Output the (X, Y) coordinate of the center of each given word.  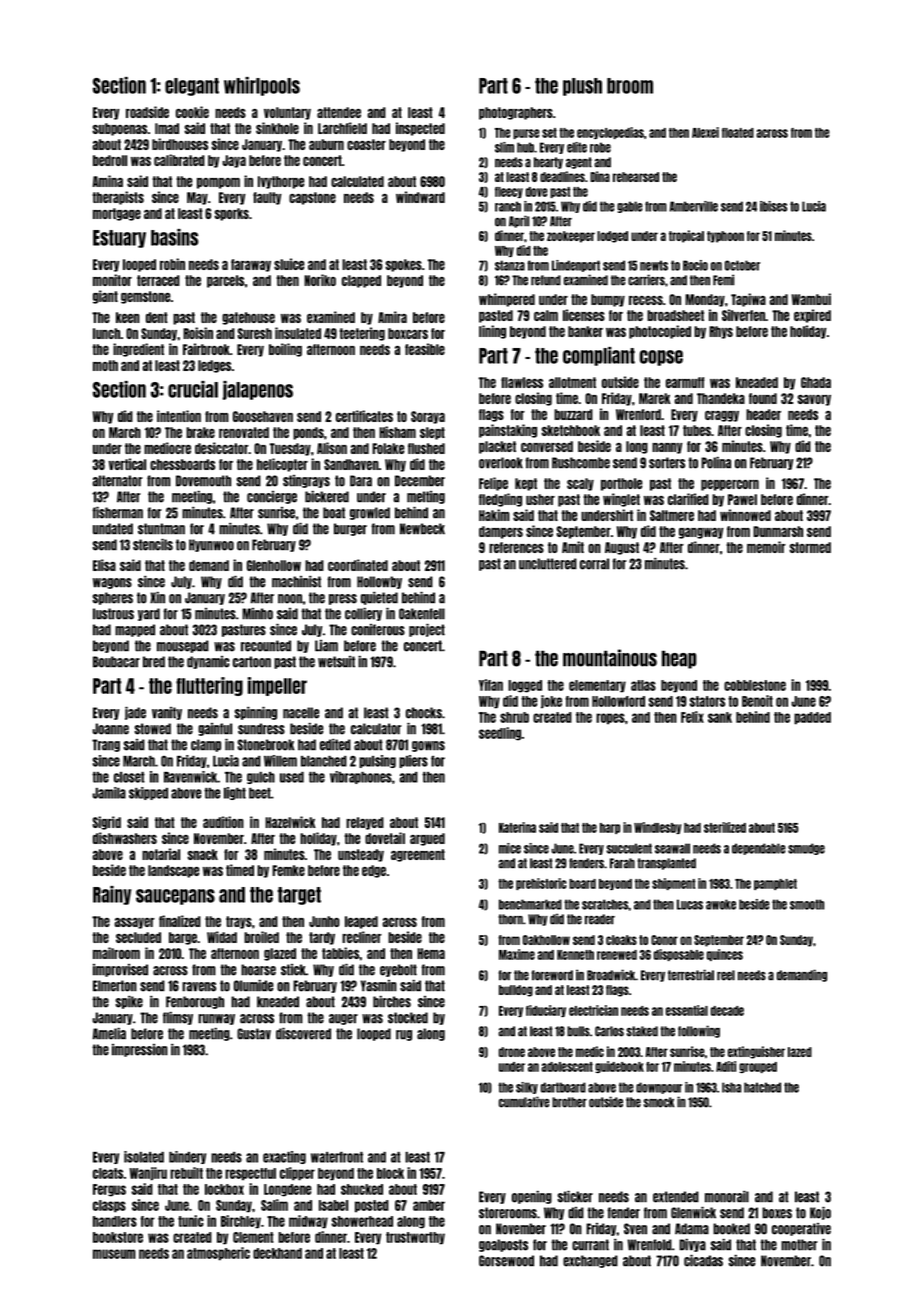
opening (532, 1197)
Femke (288, 870)
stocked (408, 1018)
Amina (108, 181)
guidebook (619, 1067)
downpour (659, 1088)
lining (492, 332)
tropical (686, 236)
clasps (109, 1206)
